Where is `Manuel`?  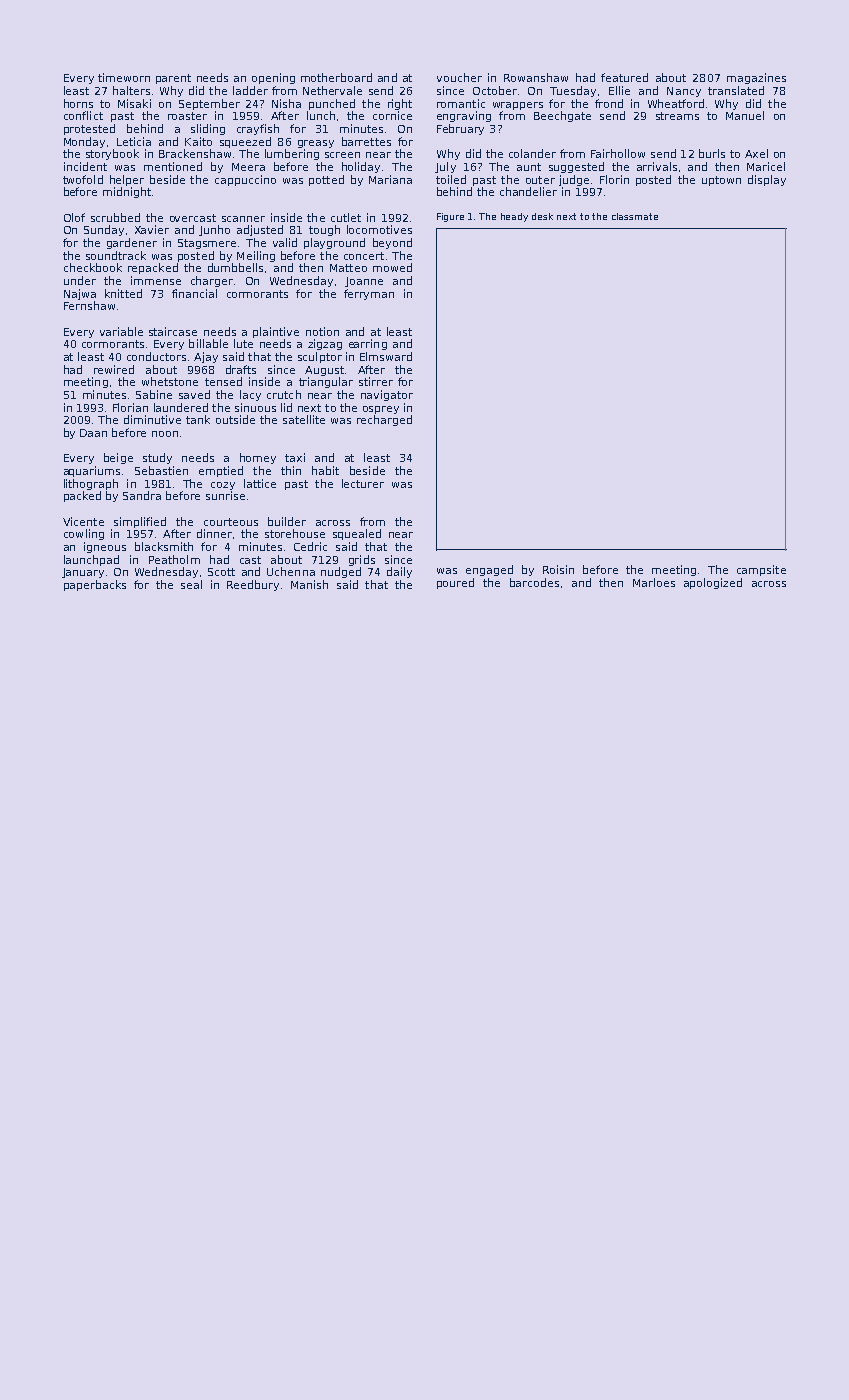 Manuel is located at coordinates (745, 115).
